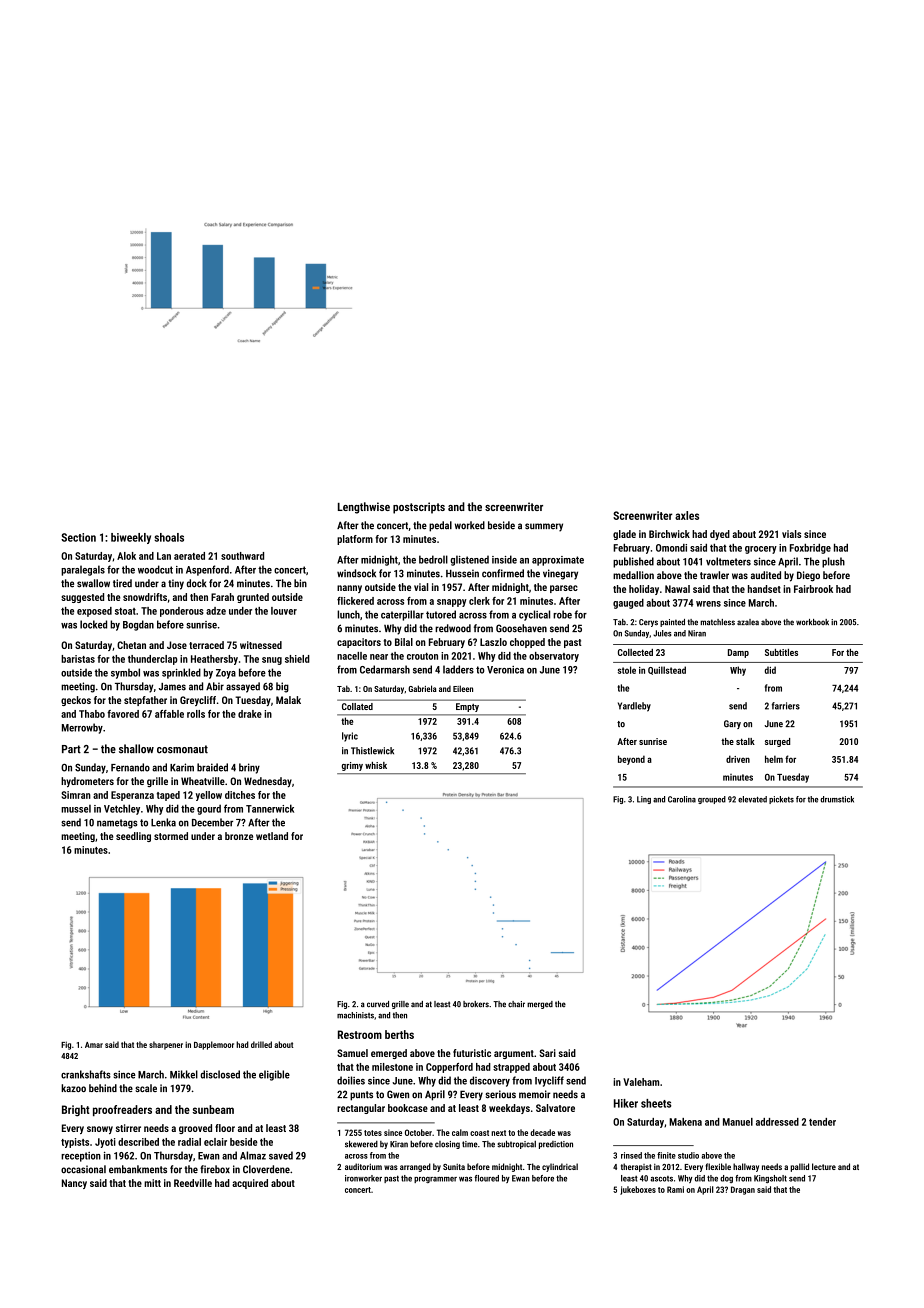  I want to click on Cerys, so click(648, 623).
